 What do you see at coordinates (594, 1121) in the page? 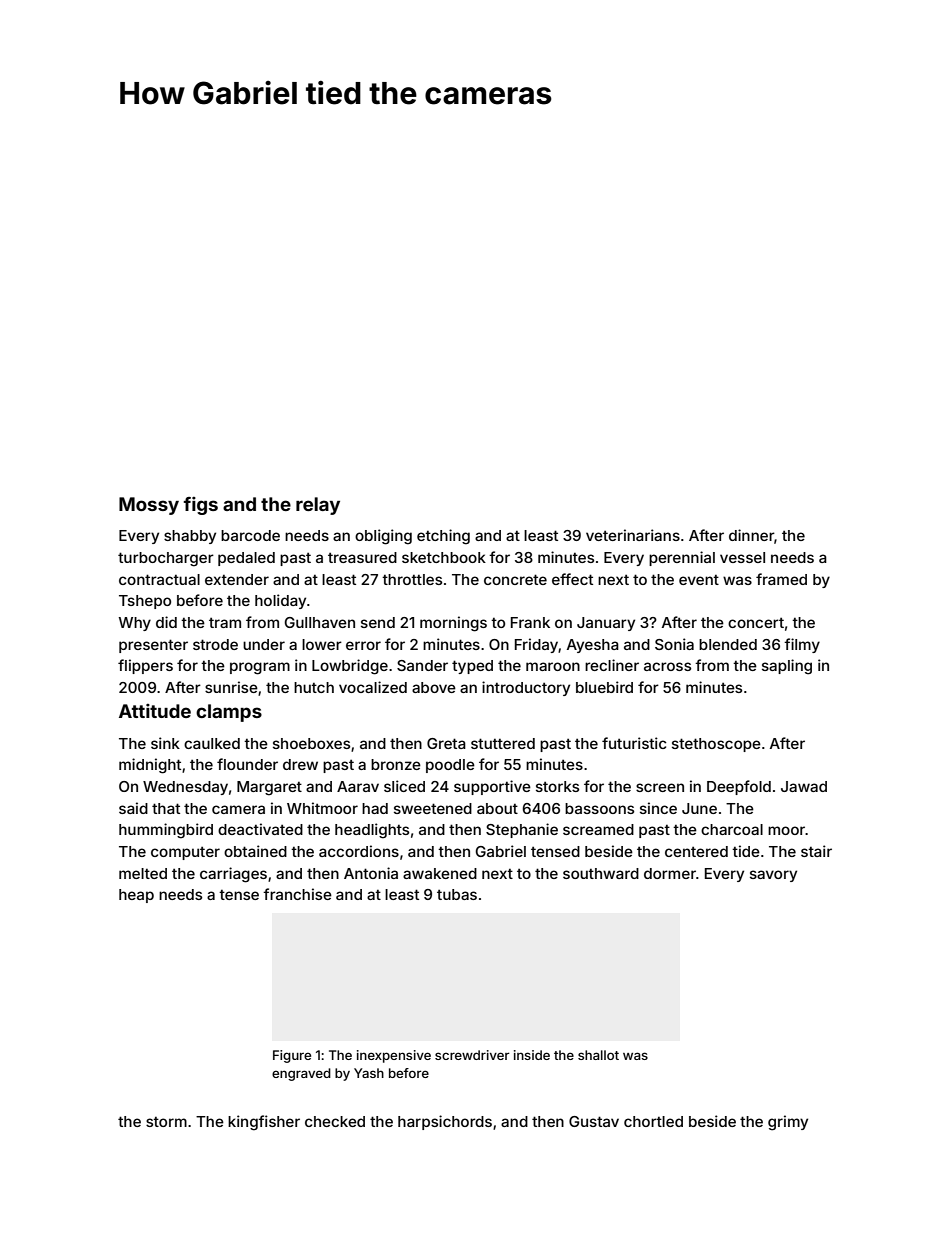
I see `Gustav` at bounding box center [594, 1121].
